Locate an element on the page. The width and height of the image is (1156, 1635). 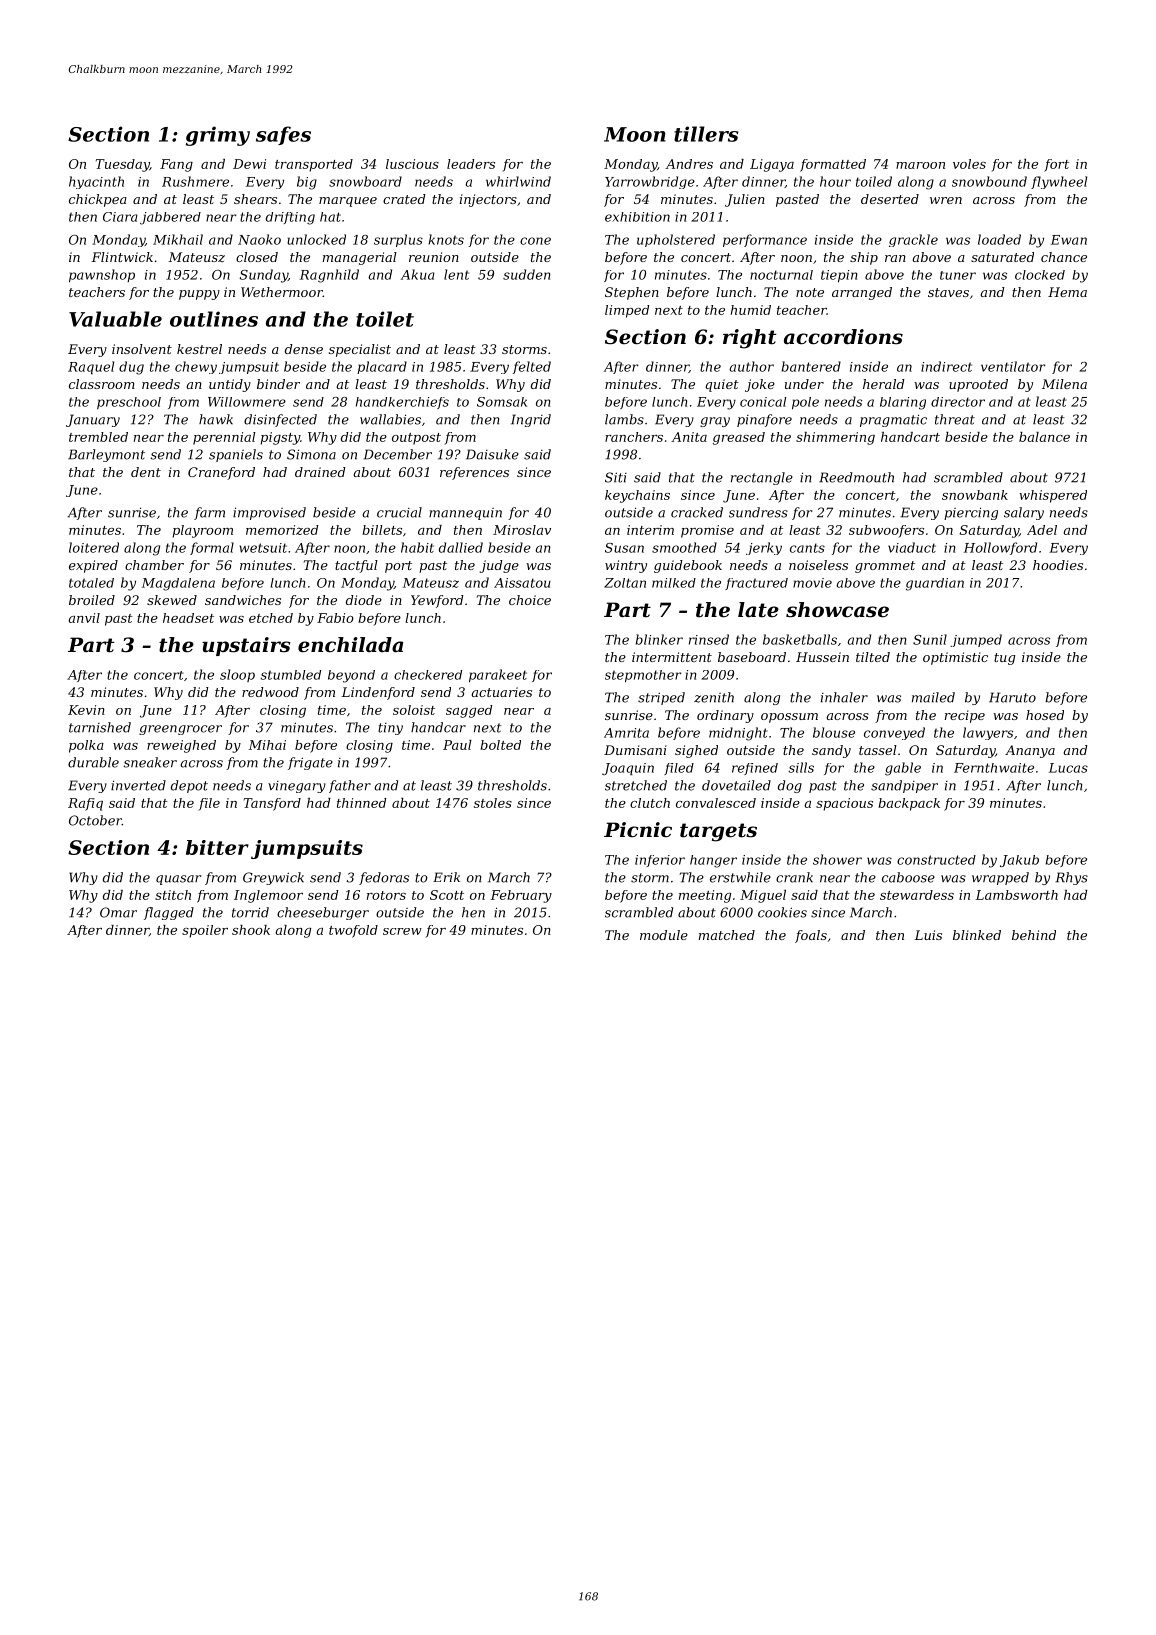
deserted is located at coordinates (890, 199).
